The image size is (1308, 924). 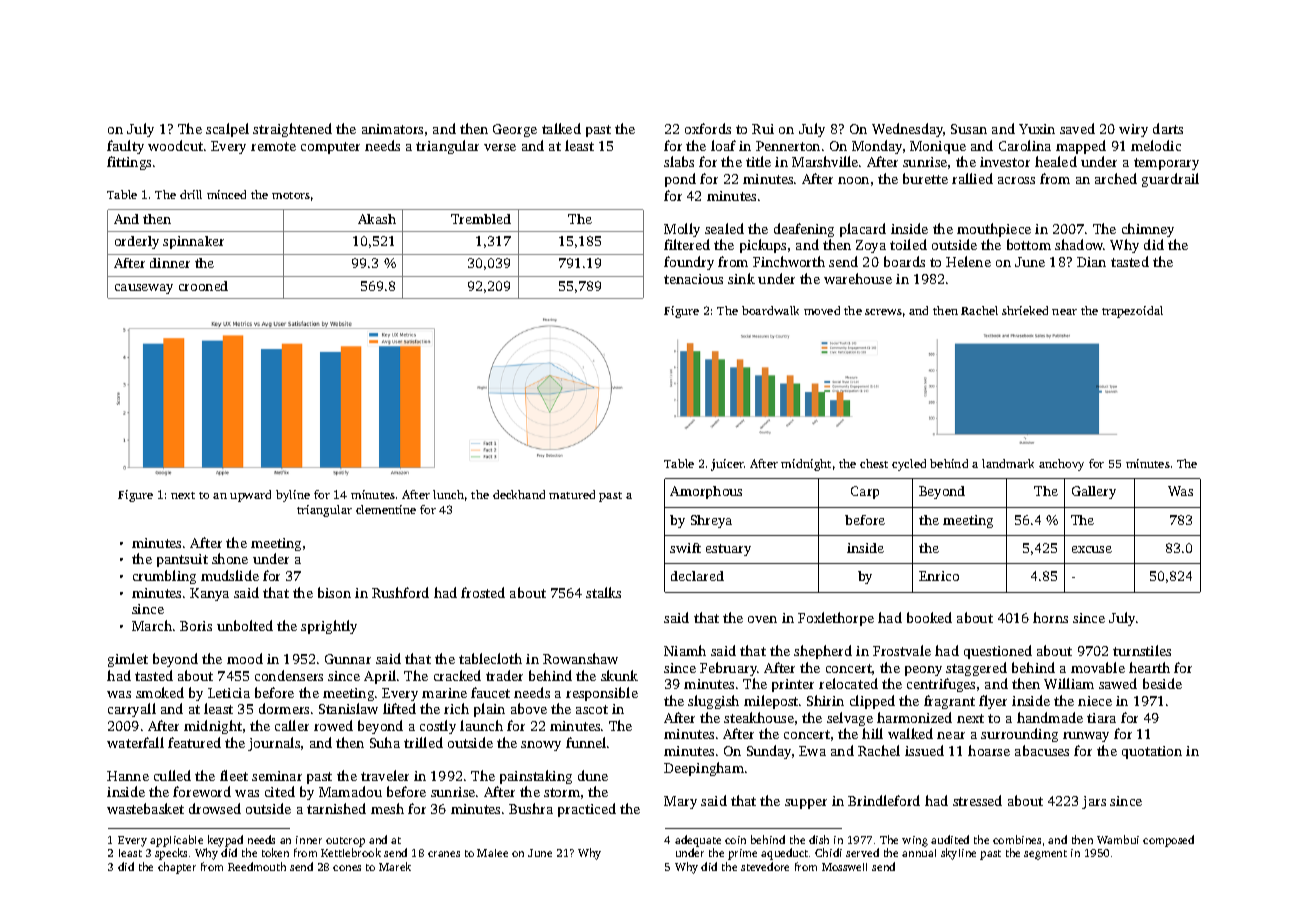 What do you see at coordinates (708, 128) in the screenshot?
I see `oxfords` at bounding box center [708, 128].
